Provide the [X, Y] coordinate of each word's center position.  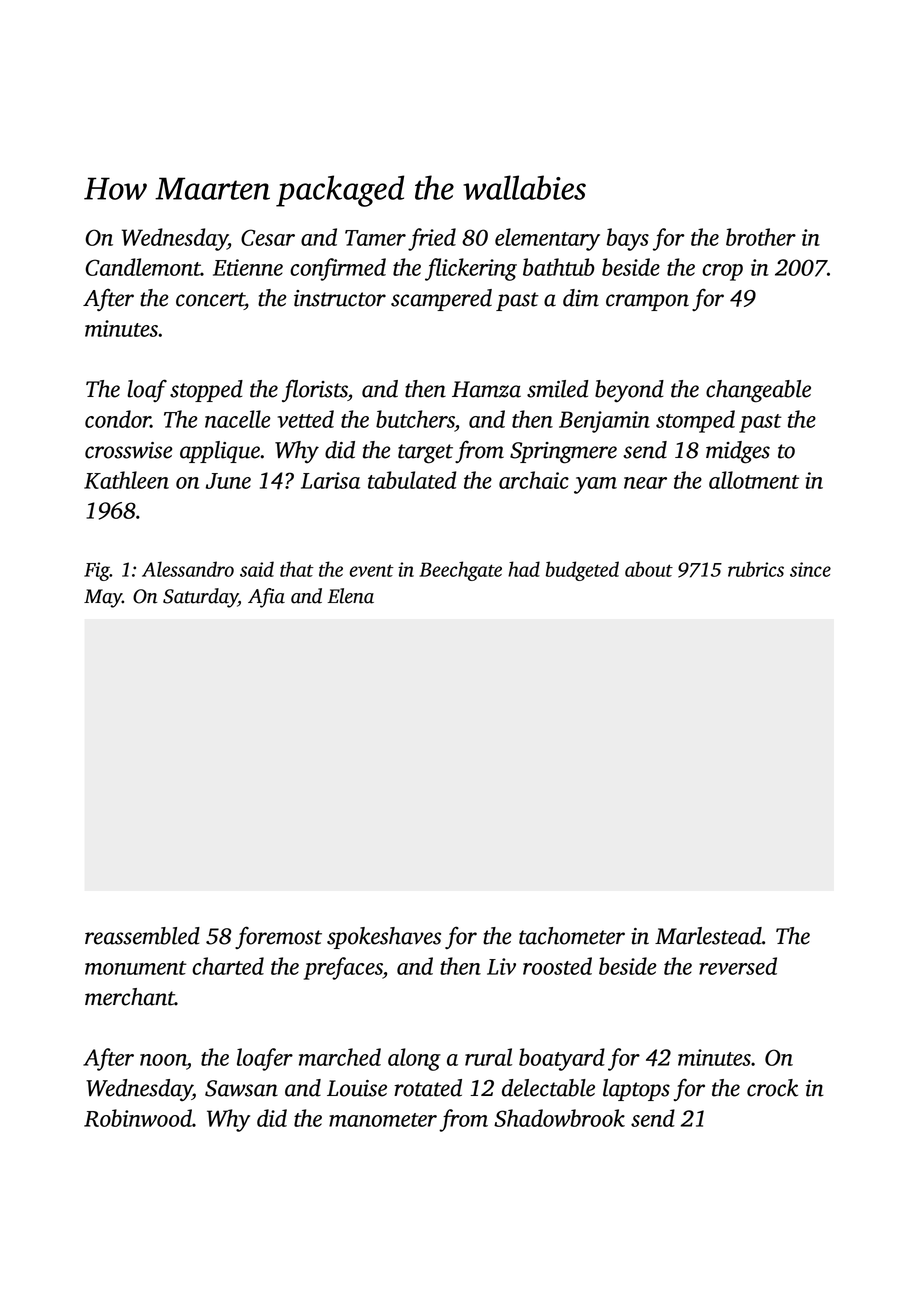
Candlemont [143, 267]
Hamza [486, 389]
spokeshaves [384, 938]
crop [722, 272]
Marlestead [708, 936]
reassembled [142, 936]
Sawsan [241, 1088]
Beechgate [460, 571]
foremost [278, 937]
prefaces [343, 968]
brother [761, 237]
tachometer [572, 936]
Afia [266, 598]
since [810, 569]
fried [432, 239]
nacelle [238, 419]
